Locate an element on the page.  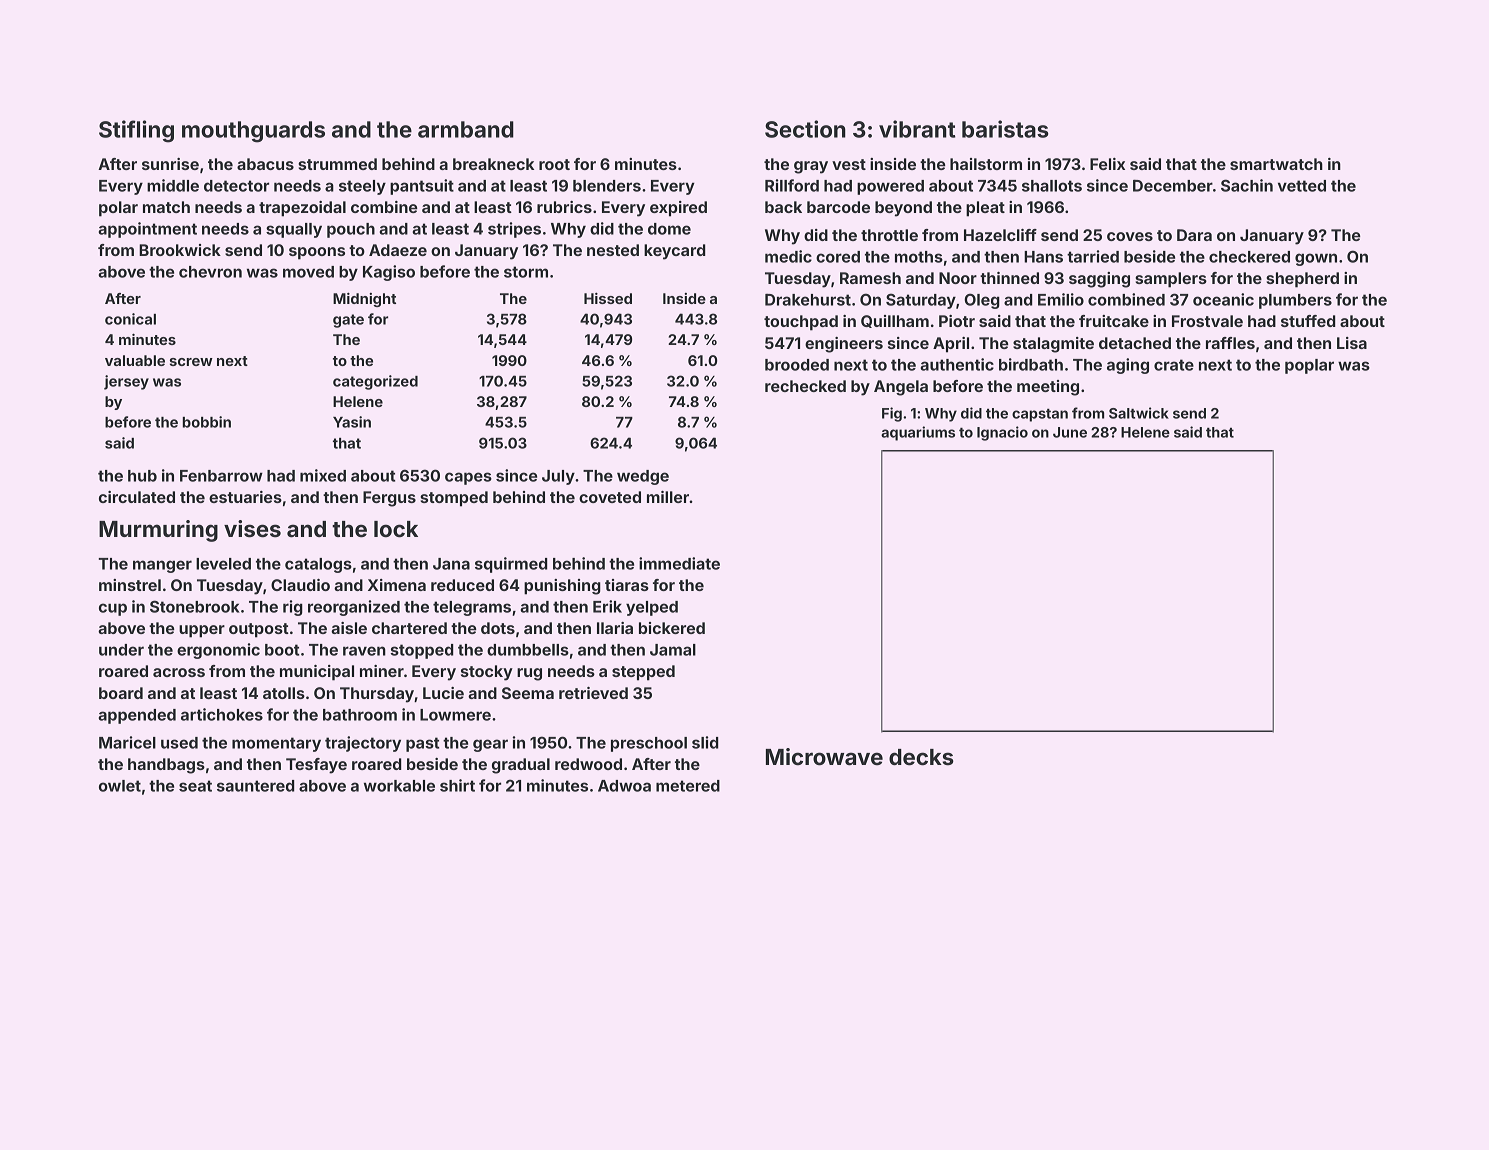
Lowmere is located at coordinates (455, 715).
